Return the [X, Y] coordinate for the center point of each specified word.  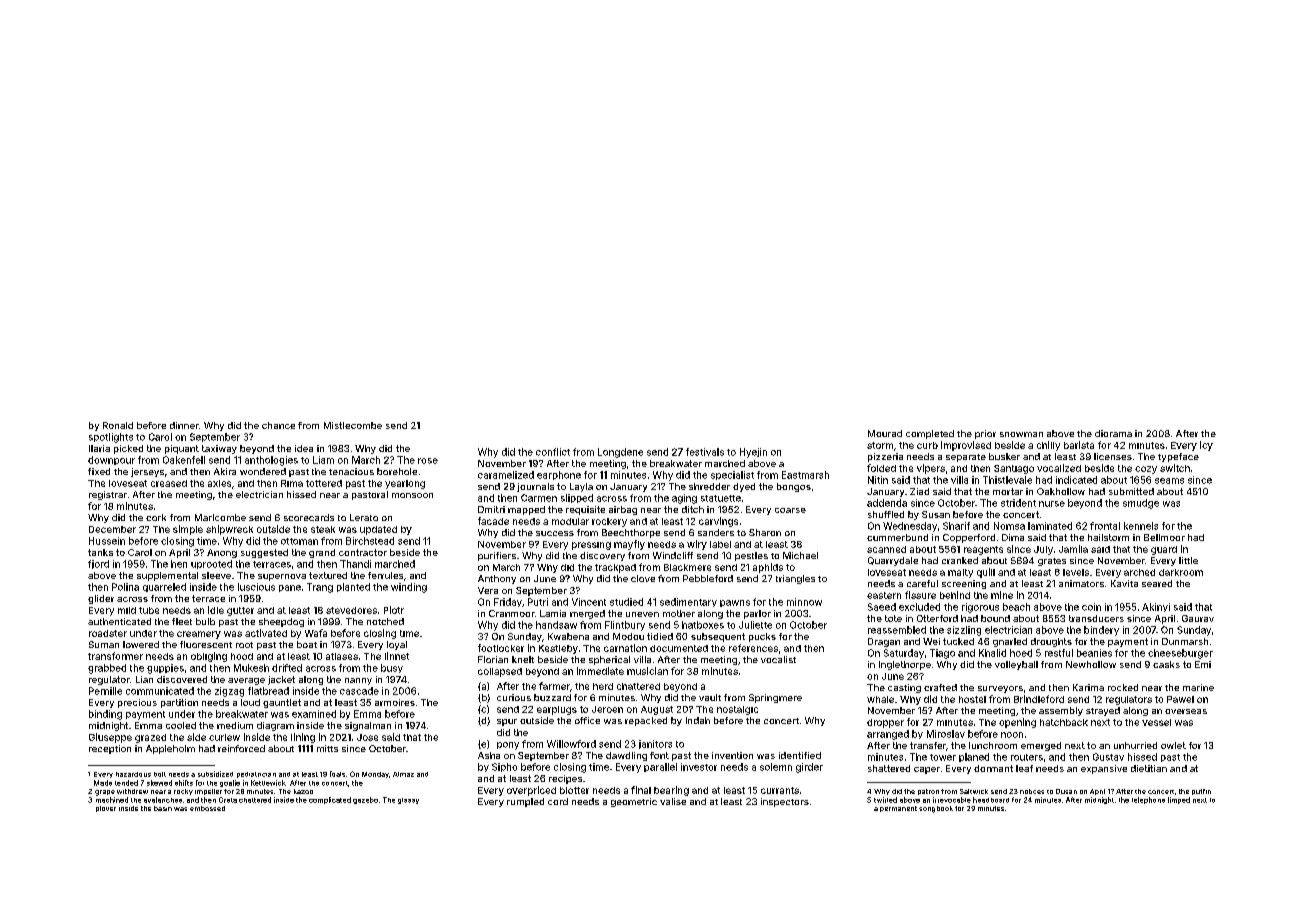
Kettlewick [268, 783]
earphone [559, 475]
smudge [1141, 504]
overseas [1186, 711]
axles [219, 483]
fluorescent [206, 644]
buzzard [552, 697]
